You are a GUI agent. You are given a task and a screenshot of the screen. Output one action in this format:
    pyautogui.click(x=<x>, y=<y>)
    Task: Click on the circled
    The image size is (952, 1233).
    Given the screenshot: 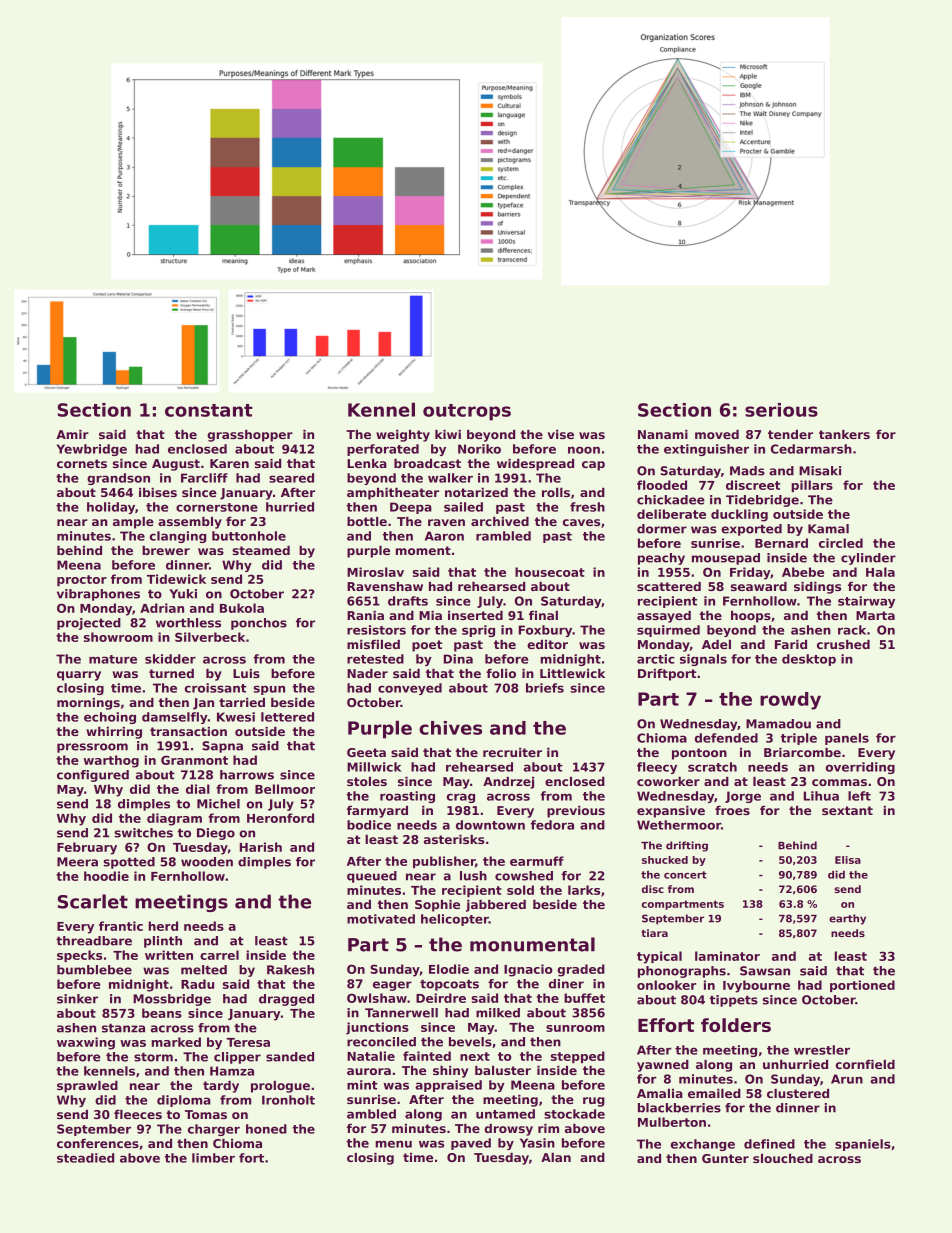 What is the action you would take?
    pyautogui.click(x=841, y=543)
